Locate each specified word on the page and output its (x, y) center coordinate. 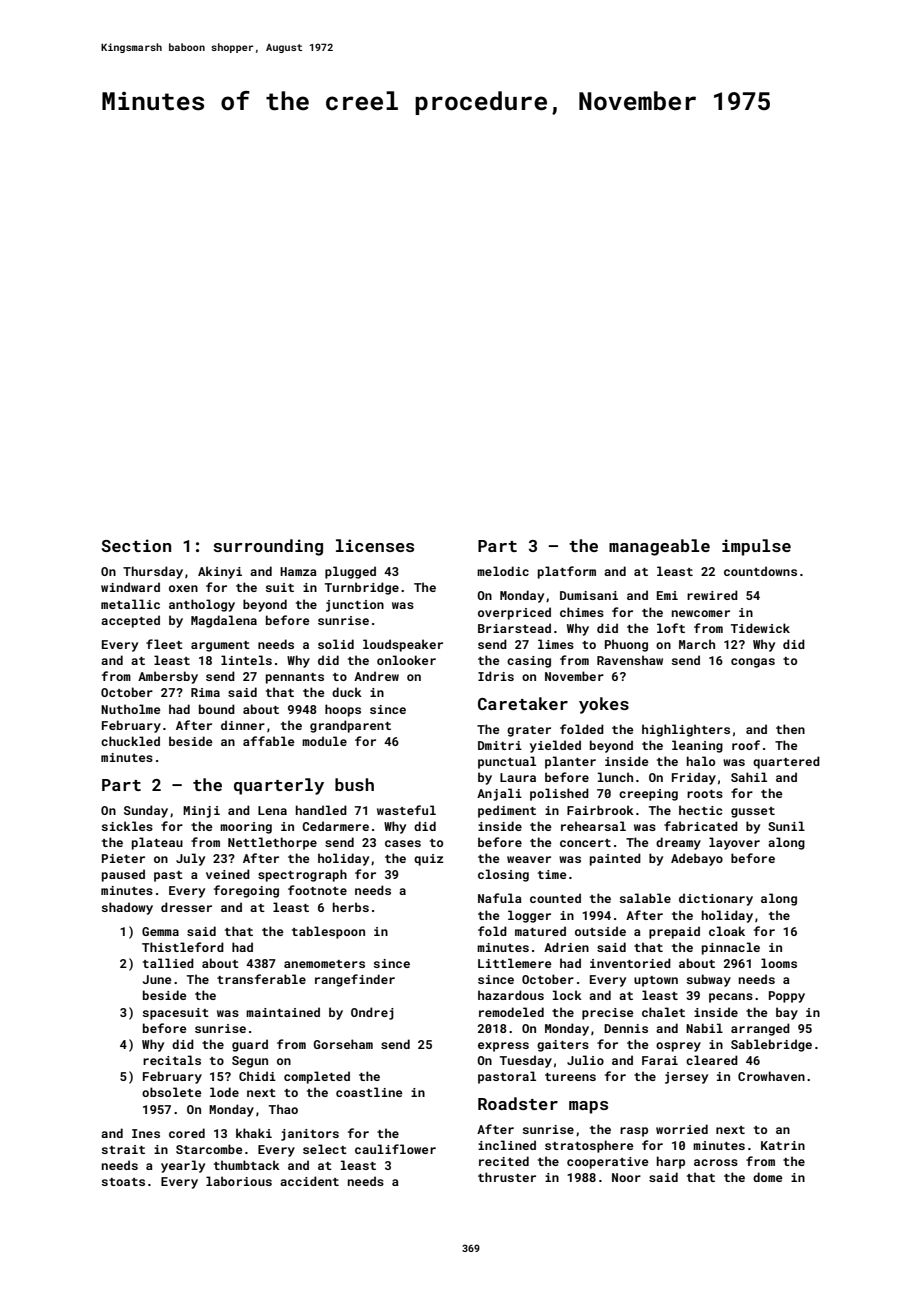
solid (336, 644)
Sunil (786, 826)
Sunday (146, 811)
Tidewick (760, 628)
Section (136, 545)
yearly (183, 1166)
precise (608, 1014)
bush (354, 784)
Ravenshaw (630, 660)
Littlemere (515, 963)
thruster (507, 1177)
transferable (261, 979)
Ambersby (168, 677)
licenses (375, 545)
